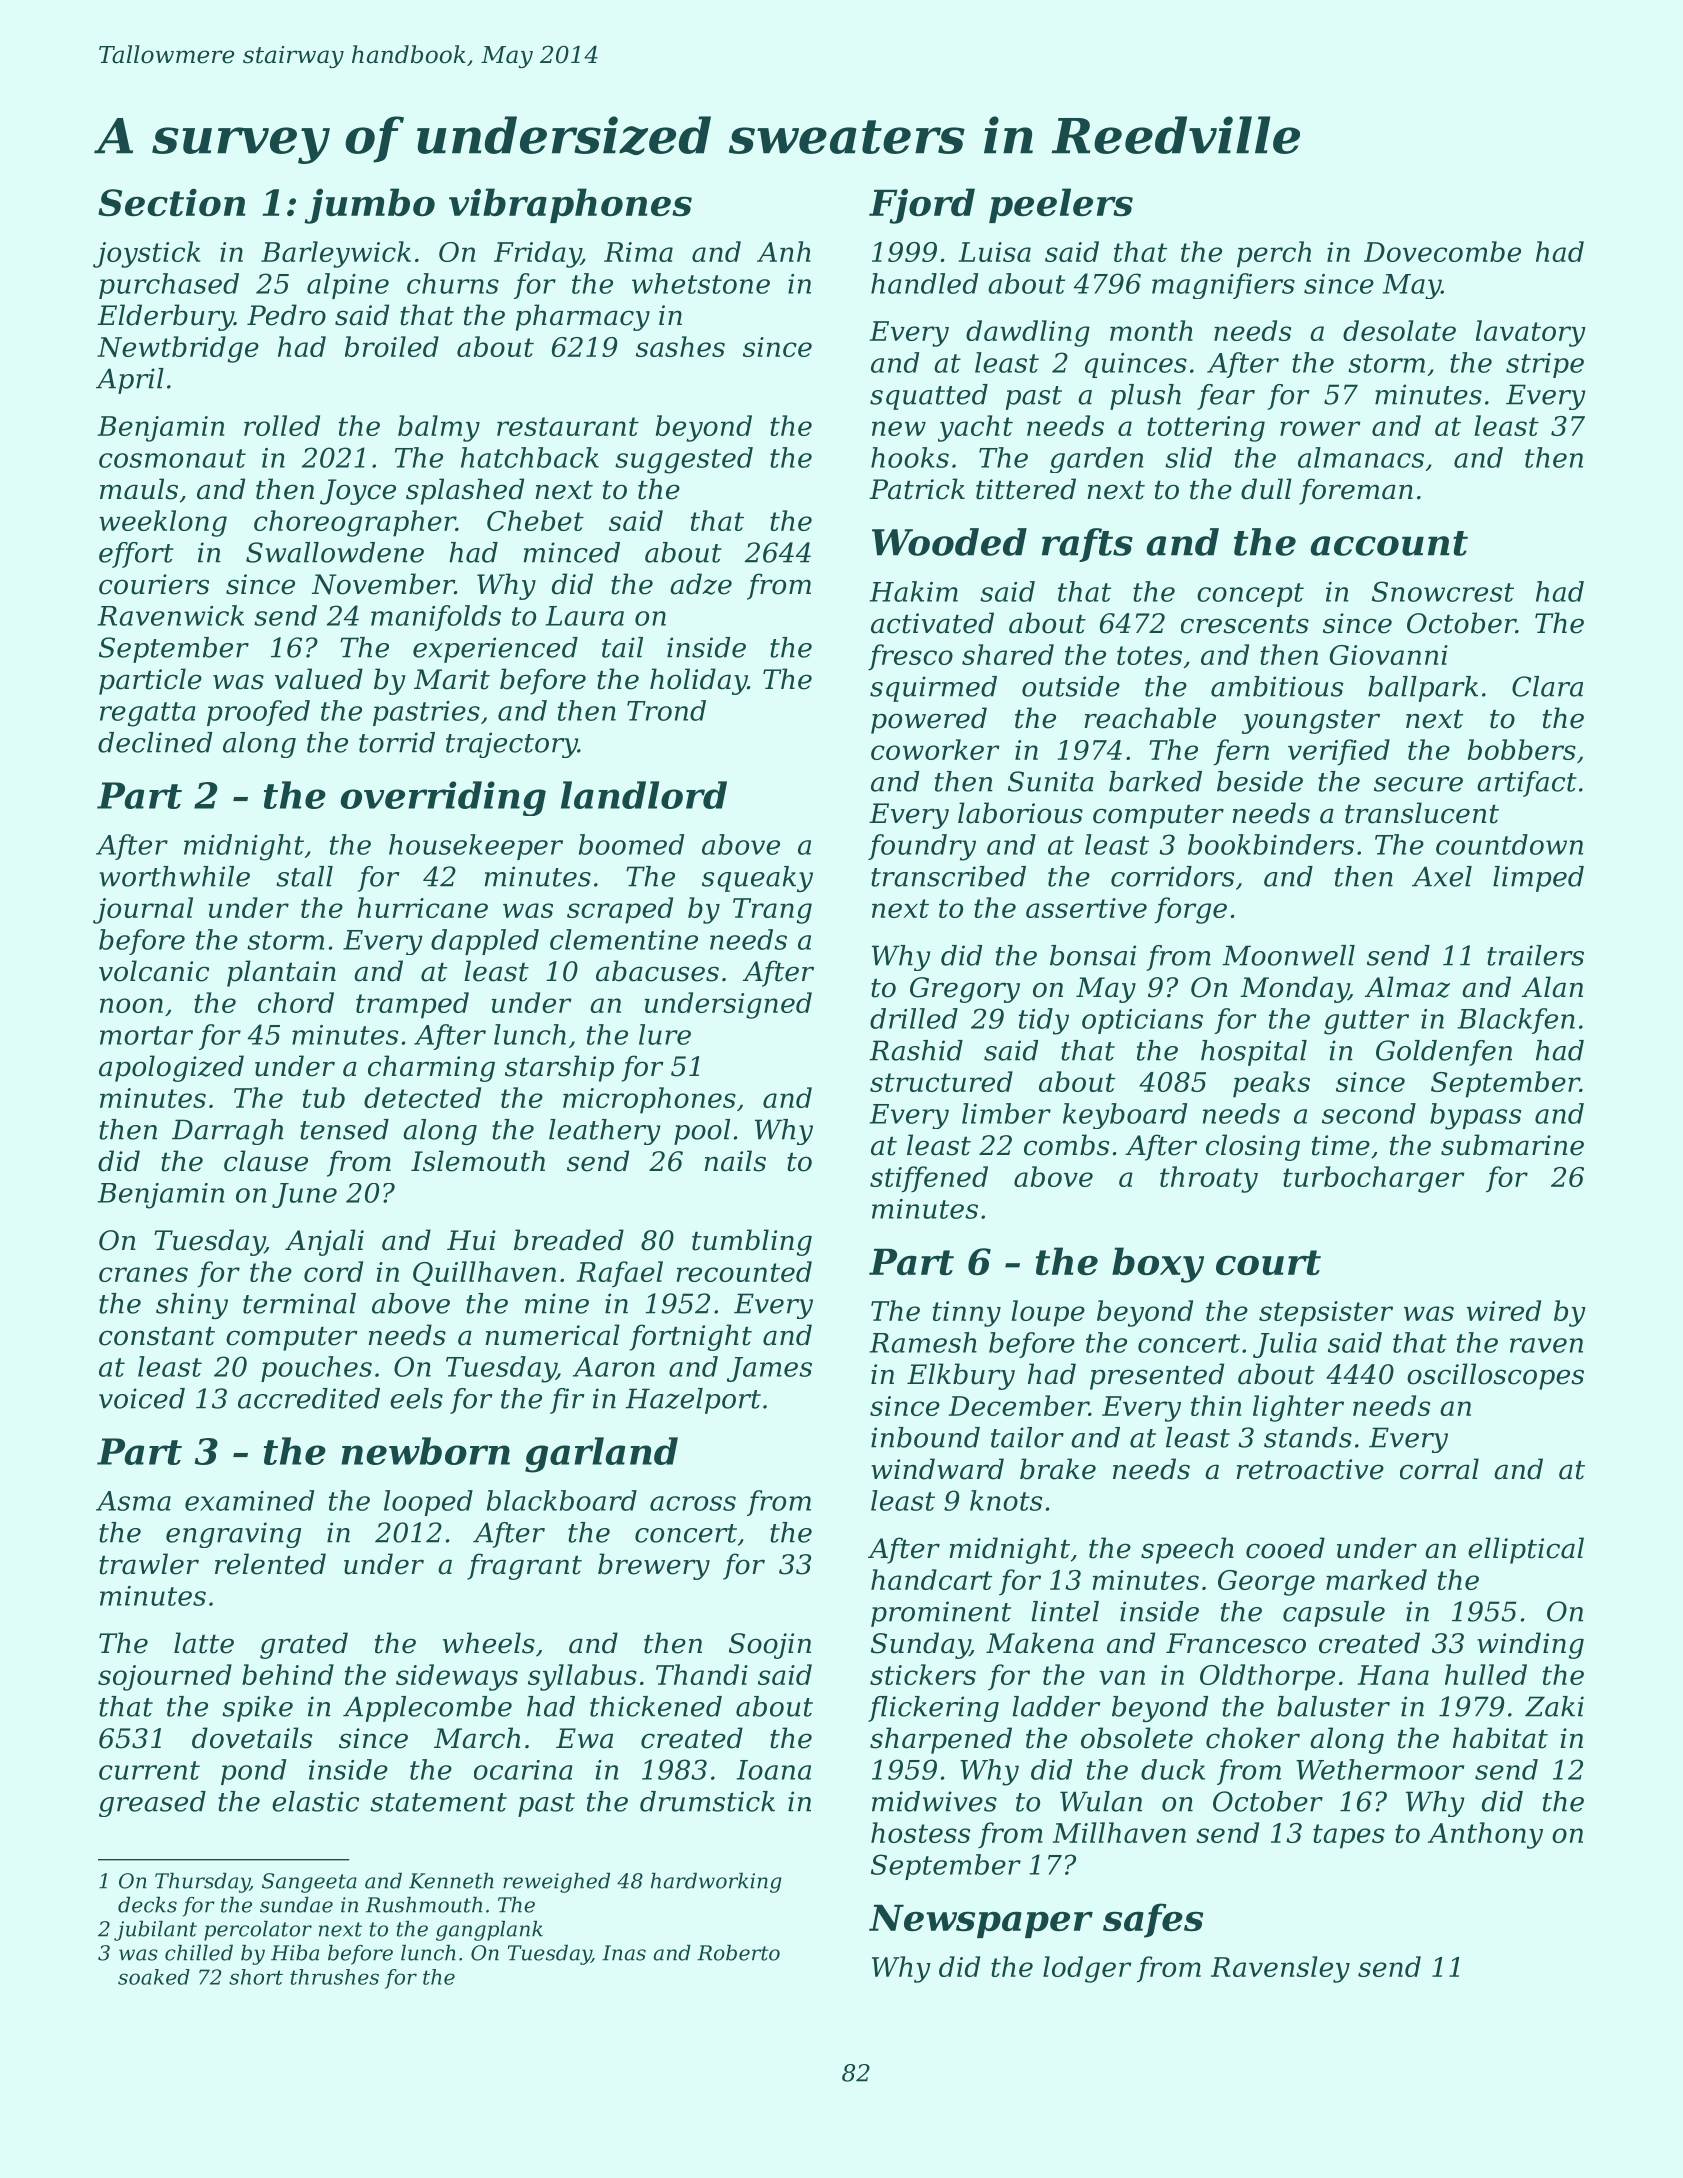 This page has width=1683, height=2178. Describe the element at coordinates (154, 1977) in the page. I see `soaked` at that location.
